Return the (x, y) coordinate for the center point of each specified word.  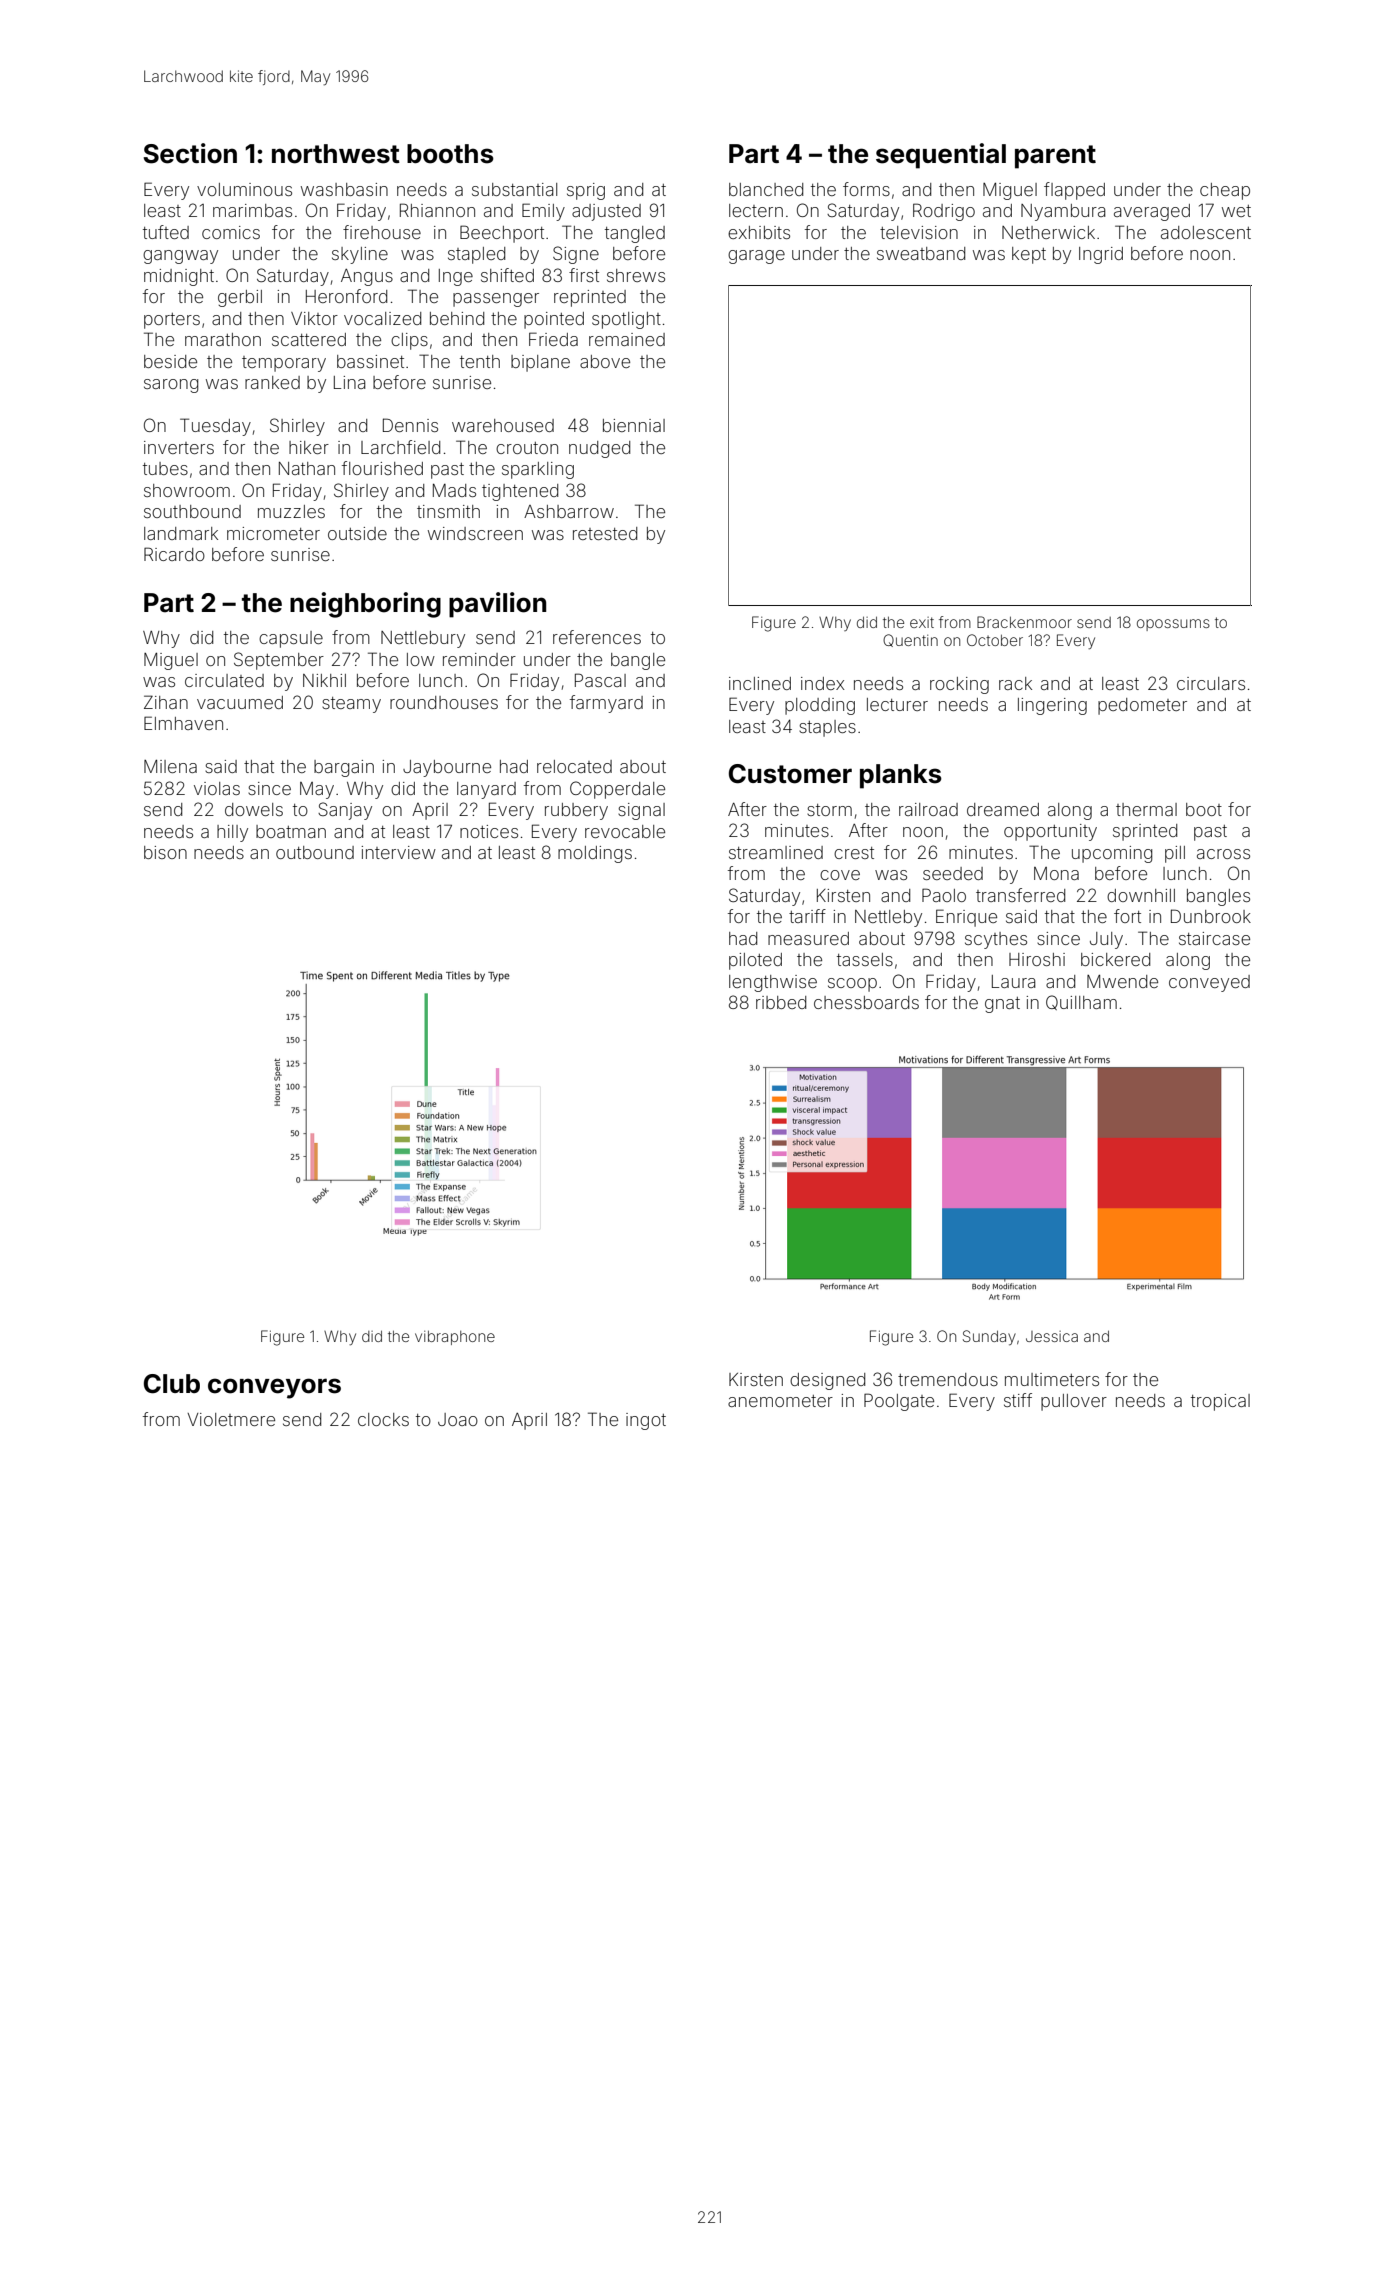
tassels (865, 959)
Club (172, 1384)
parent (1055, 157)
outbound (315, 852)
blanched (766, 189)
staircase (1214, 938)
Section (190, 153)
